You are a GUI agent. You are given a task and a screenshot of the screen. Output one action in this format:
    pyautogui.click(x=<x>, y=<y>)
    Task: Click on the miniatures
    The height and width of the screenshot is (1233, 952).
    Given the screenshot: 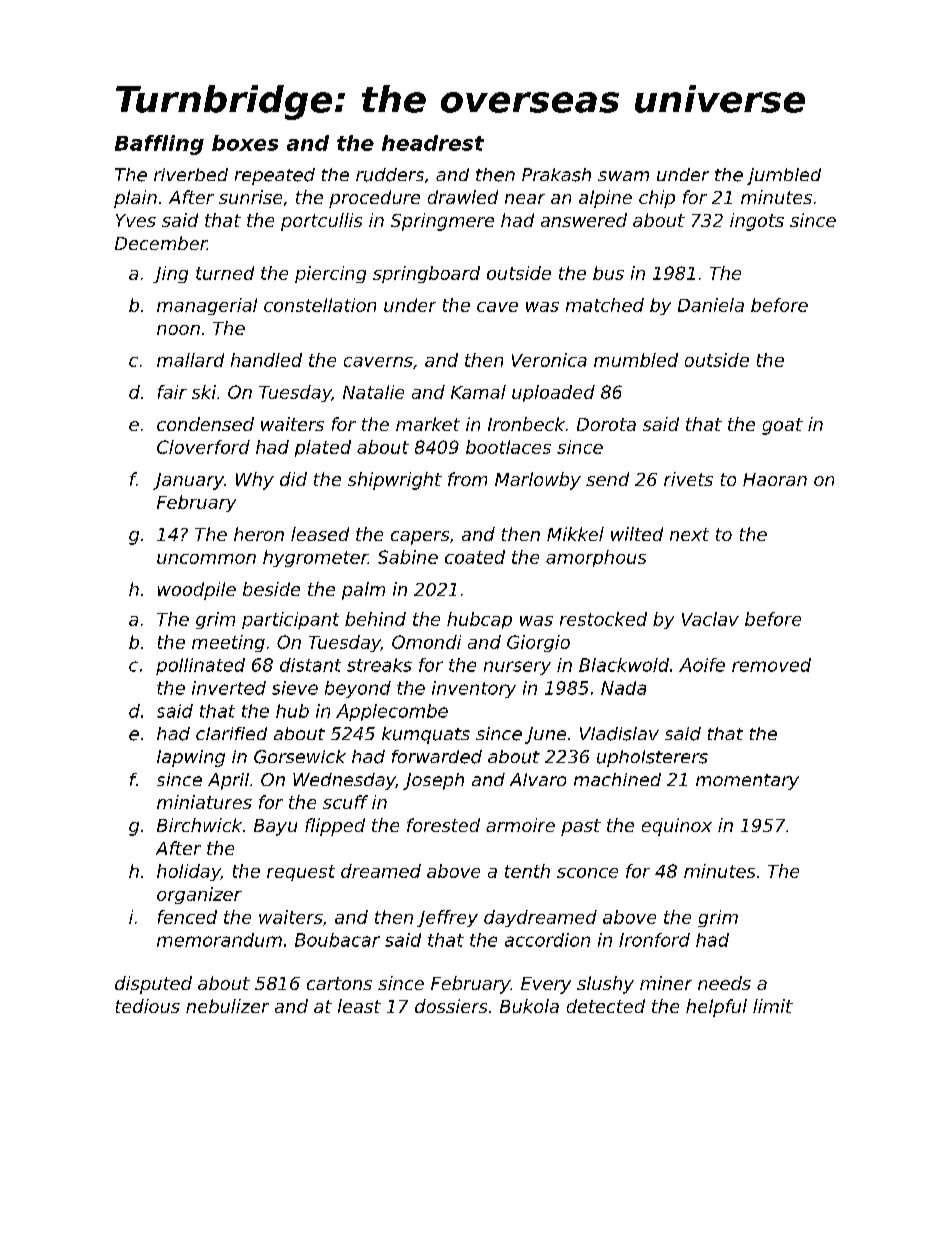 What is the action you would take?
    pyautogui.click(x=204, y=802)
